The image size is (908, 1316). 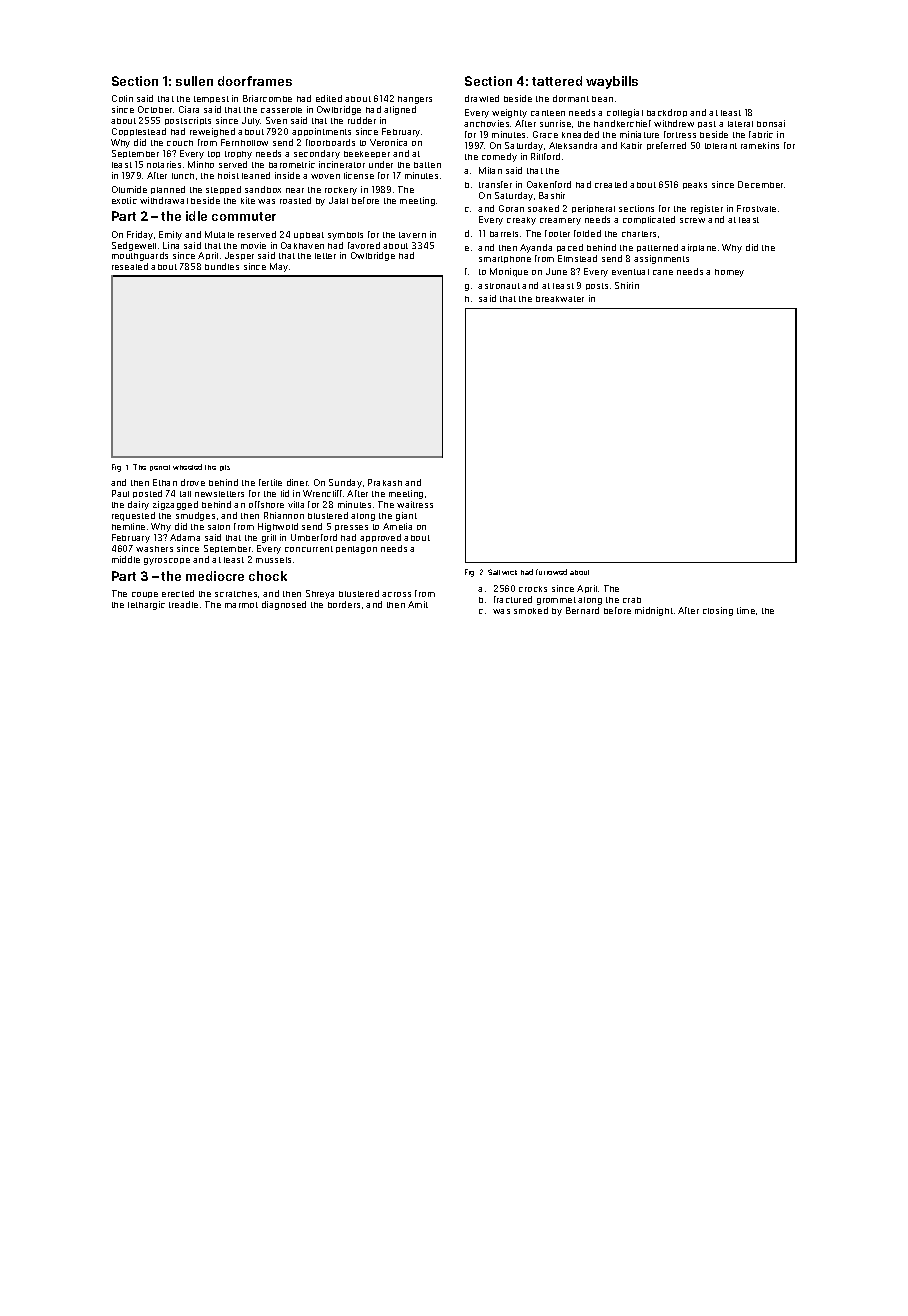 I want to click on collegial, so click(x=625, y=113).
